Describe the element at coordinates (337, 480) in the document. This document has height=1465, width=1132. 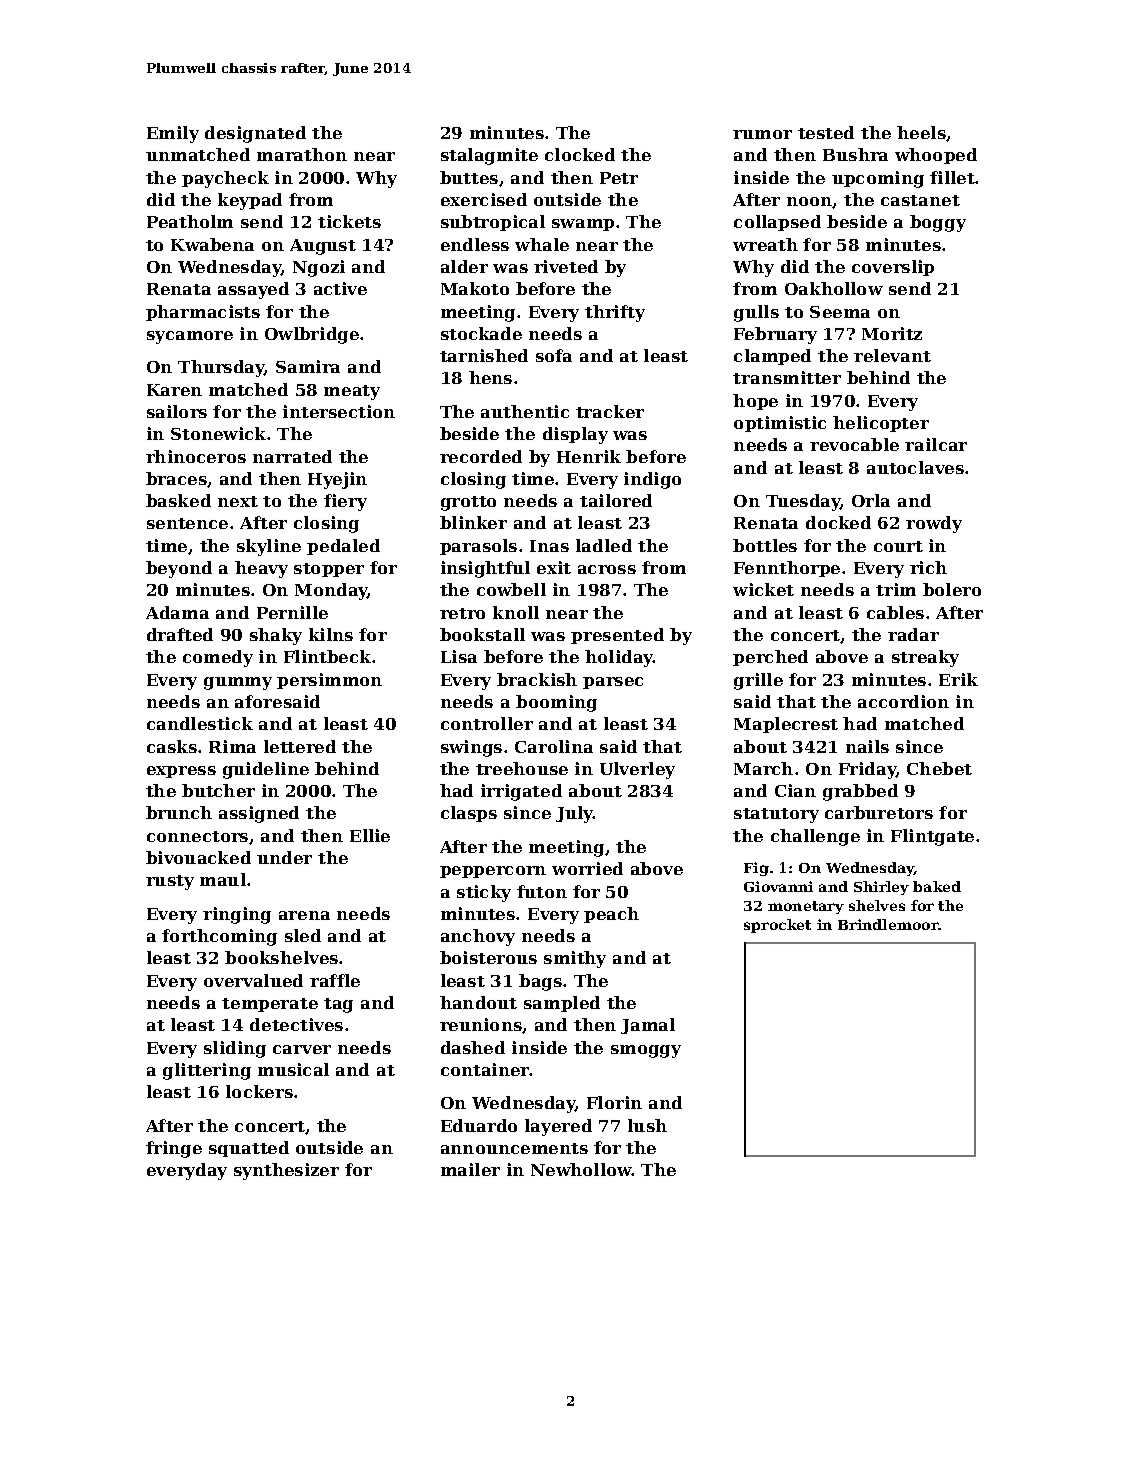
I see `Hyejin` at that location.
